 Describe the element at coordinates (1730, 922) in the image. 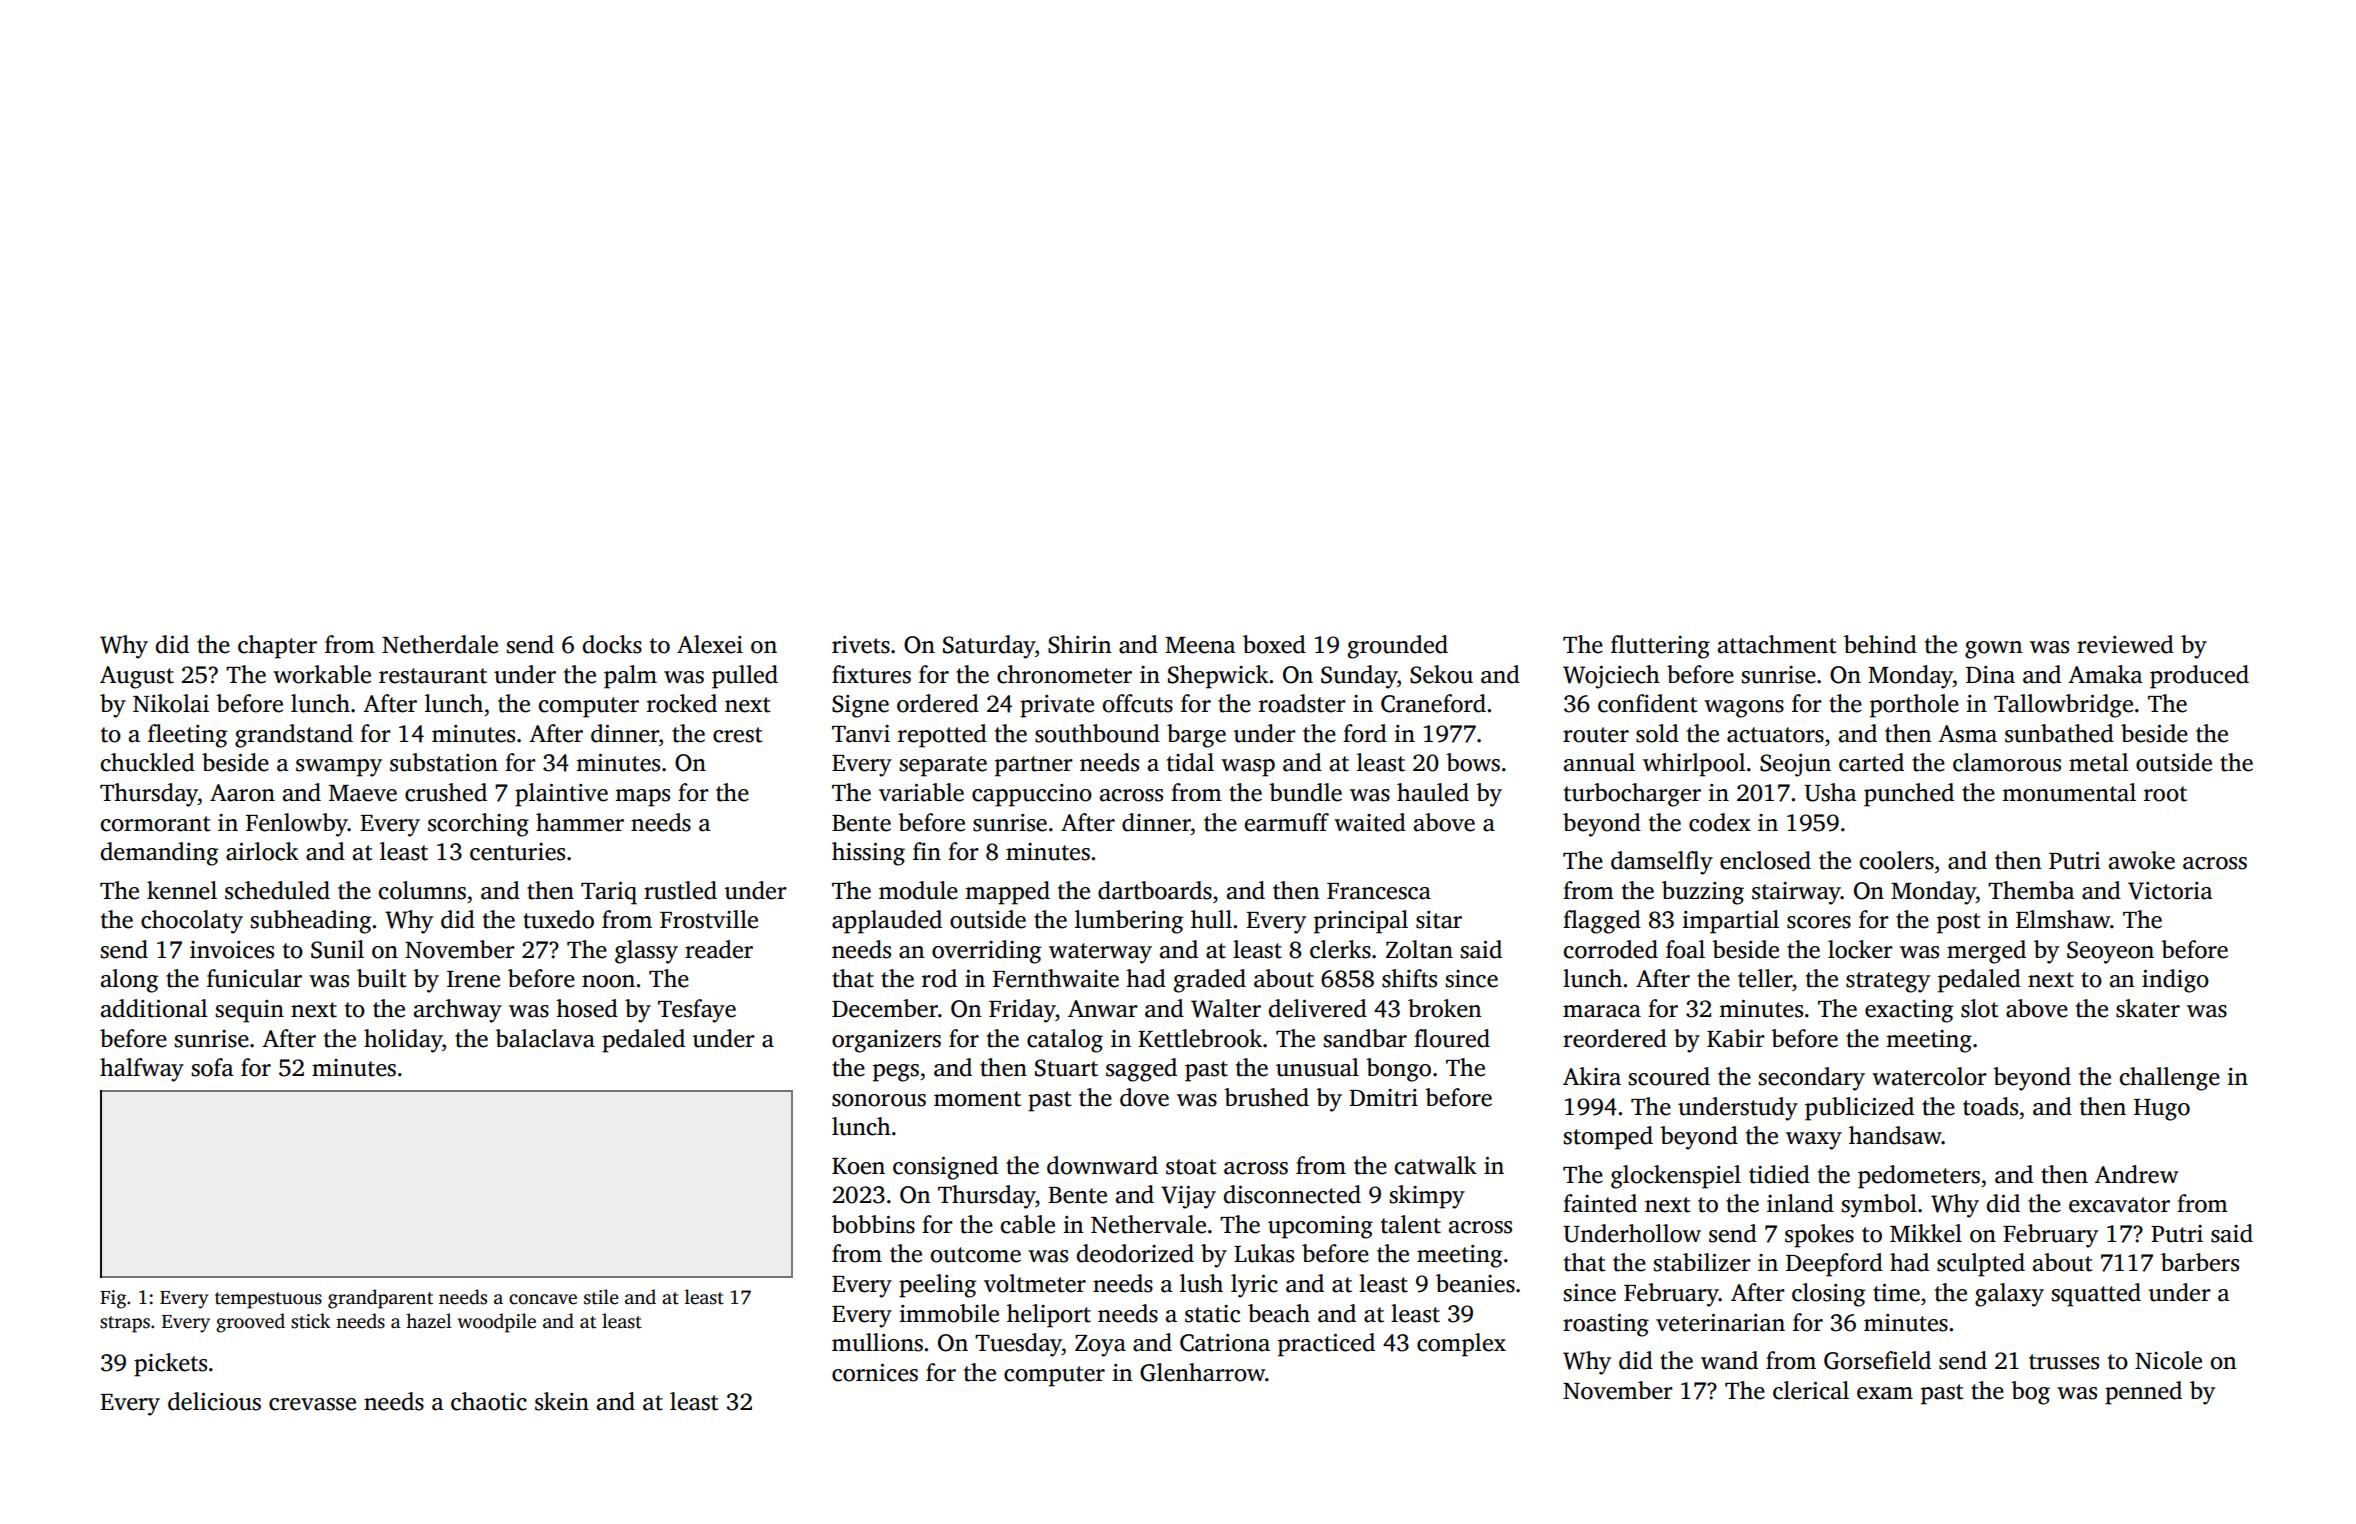

I see `impartial` at that location.
